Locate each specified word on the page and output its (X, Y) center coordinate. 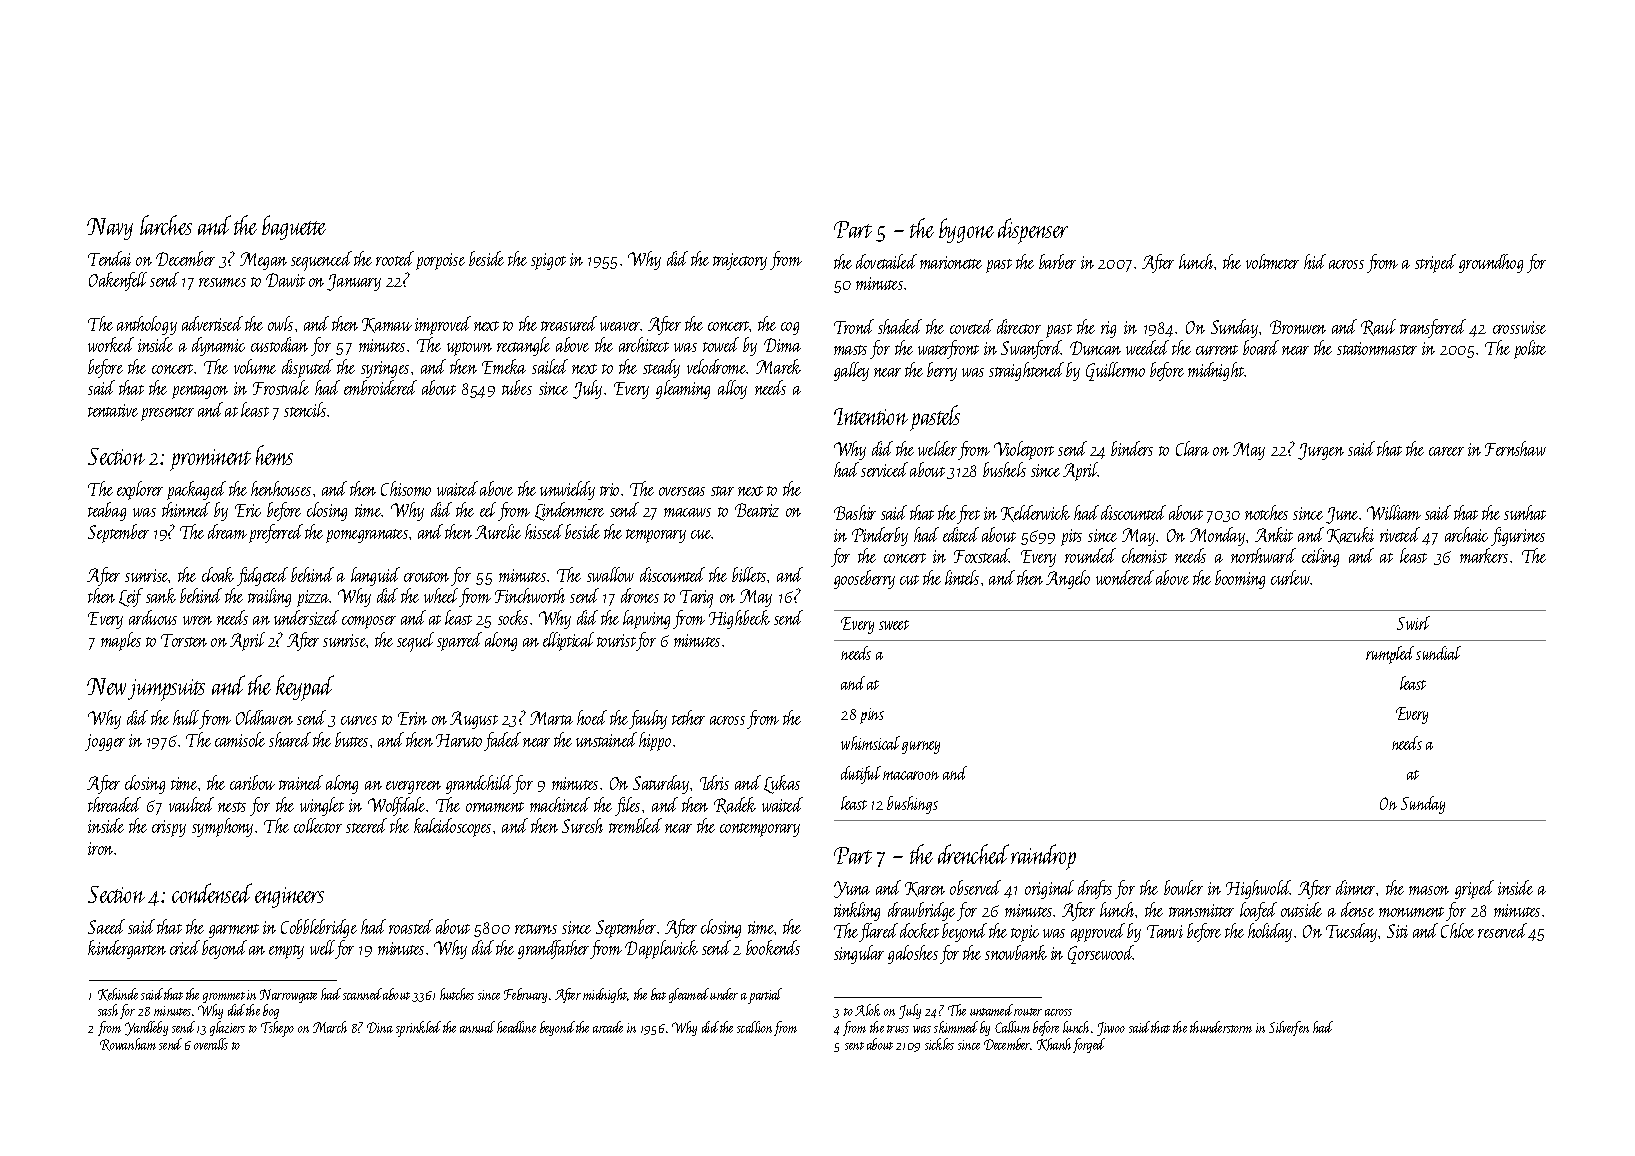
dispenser (1033, 231)
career (1446, 451)
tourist (616, 640)
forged (1089, 1045)
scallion (754, 1027)
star (722, 491)
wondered (1125, 577)
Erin (412, 718)
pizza (313, 598)
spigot (548, 261)
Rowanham (128, 1044)
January (354, 282)
